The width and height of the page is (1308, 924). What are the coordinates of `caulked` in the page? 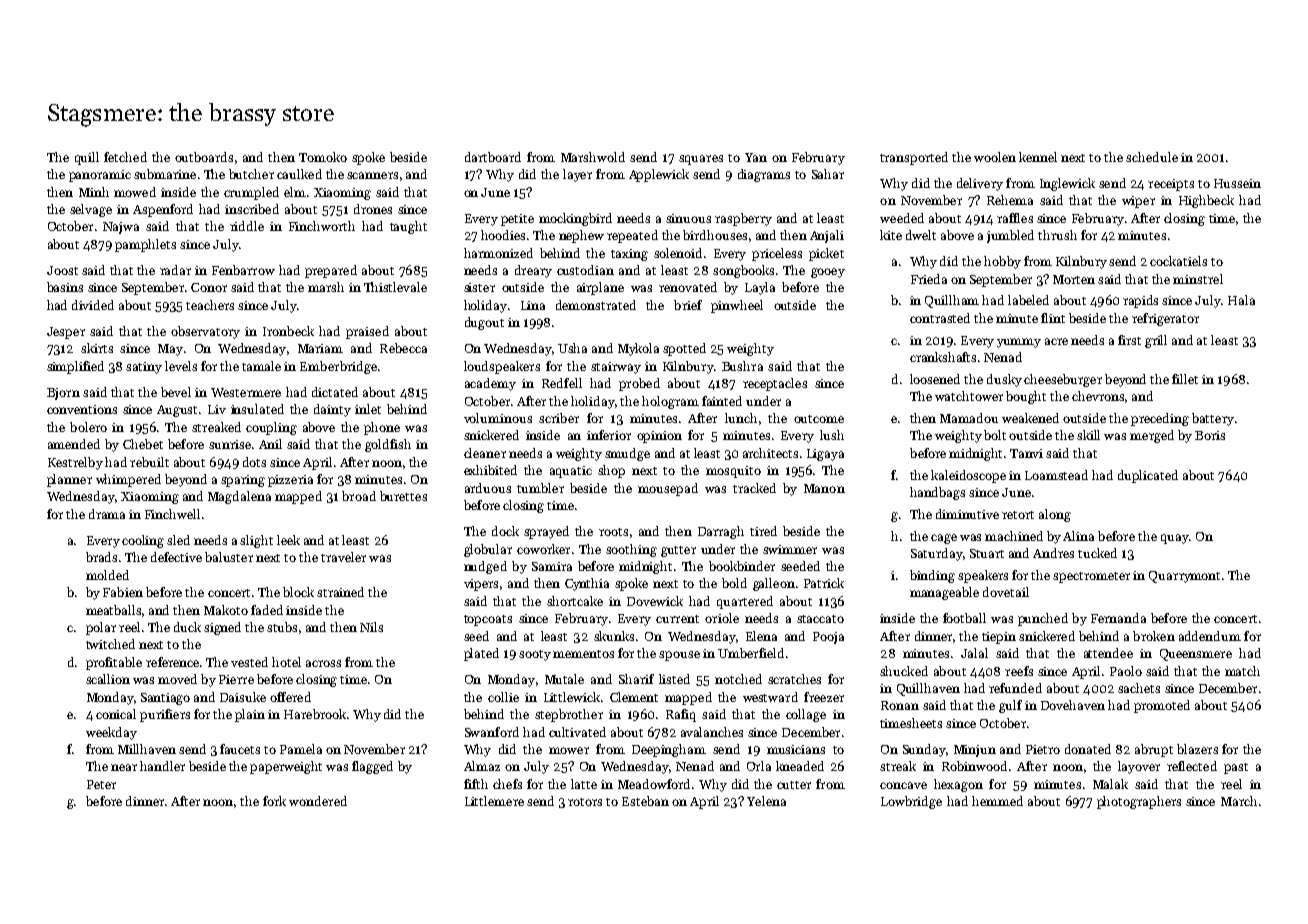 It's located at (299, 174).
